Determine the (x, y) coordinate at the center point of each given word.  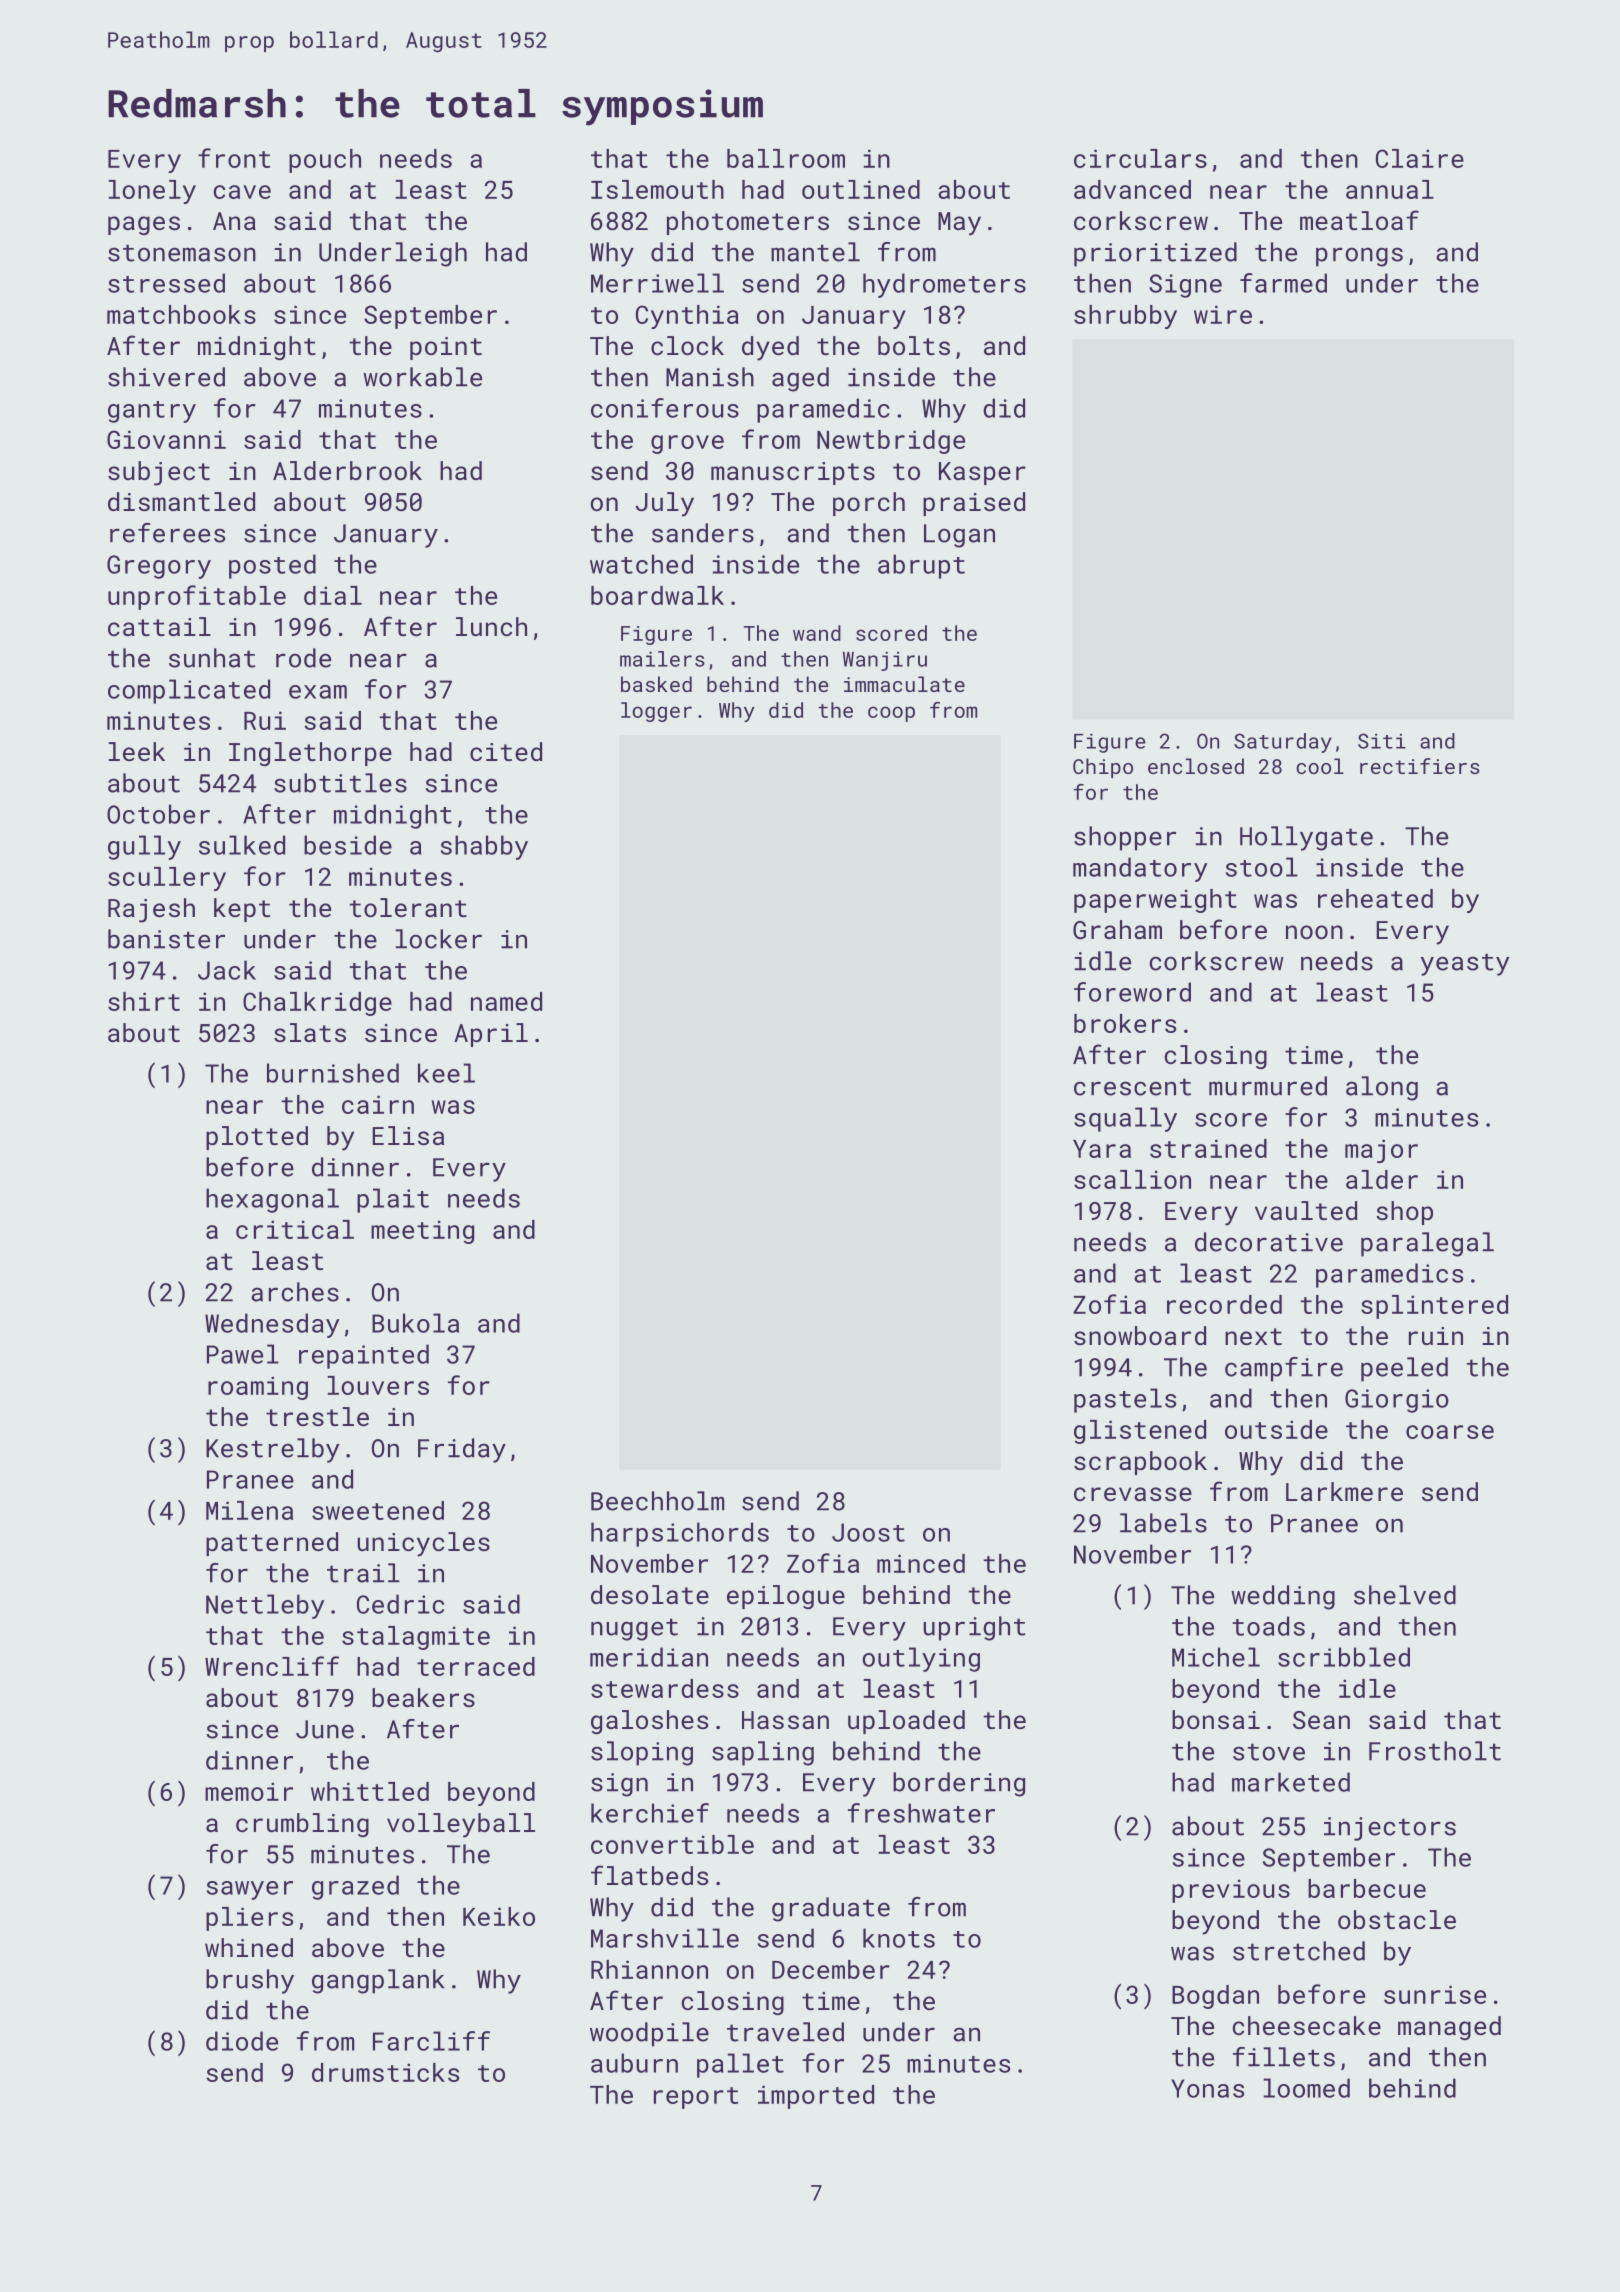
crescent (1132, 1087)
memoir (249, 1791)
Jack (227, 970)
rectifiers (1420, 766)
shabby (484, 847)
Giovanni (166, 439)
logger (656, 712)
